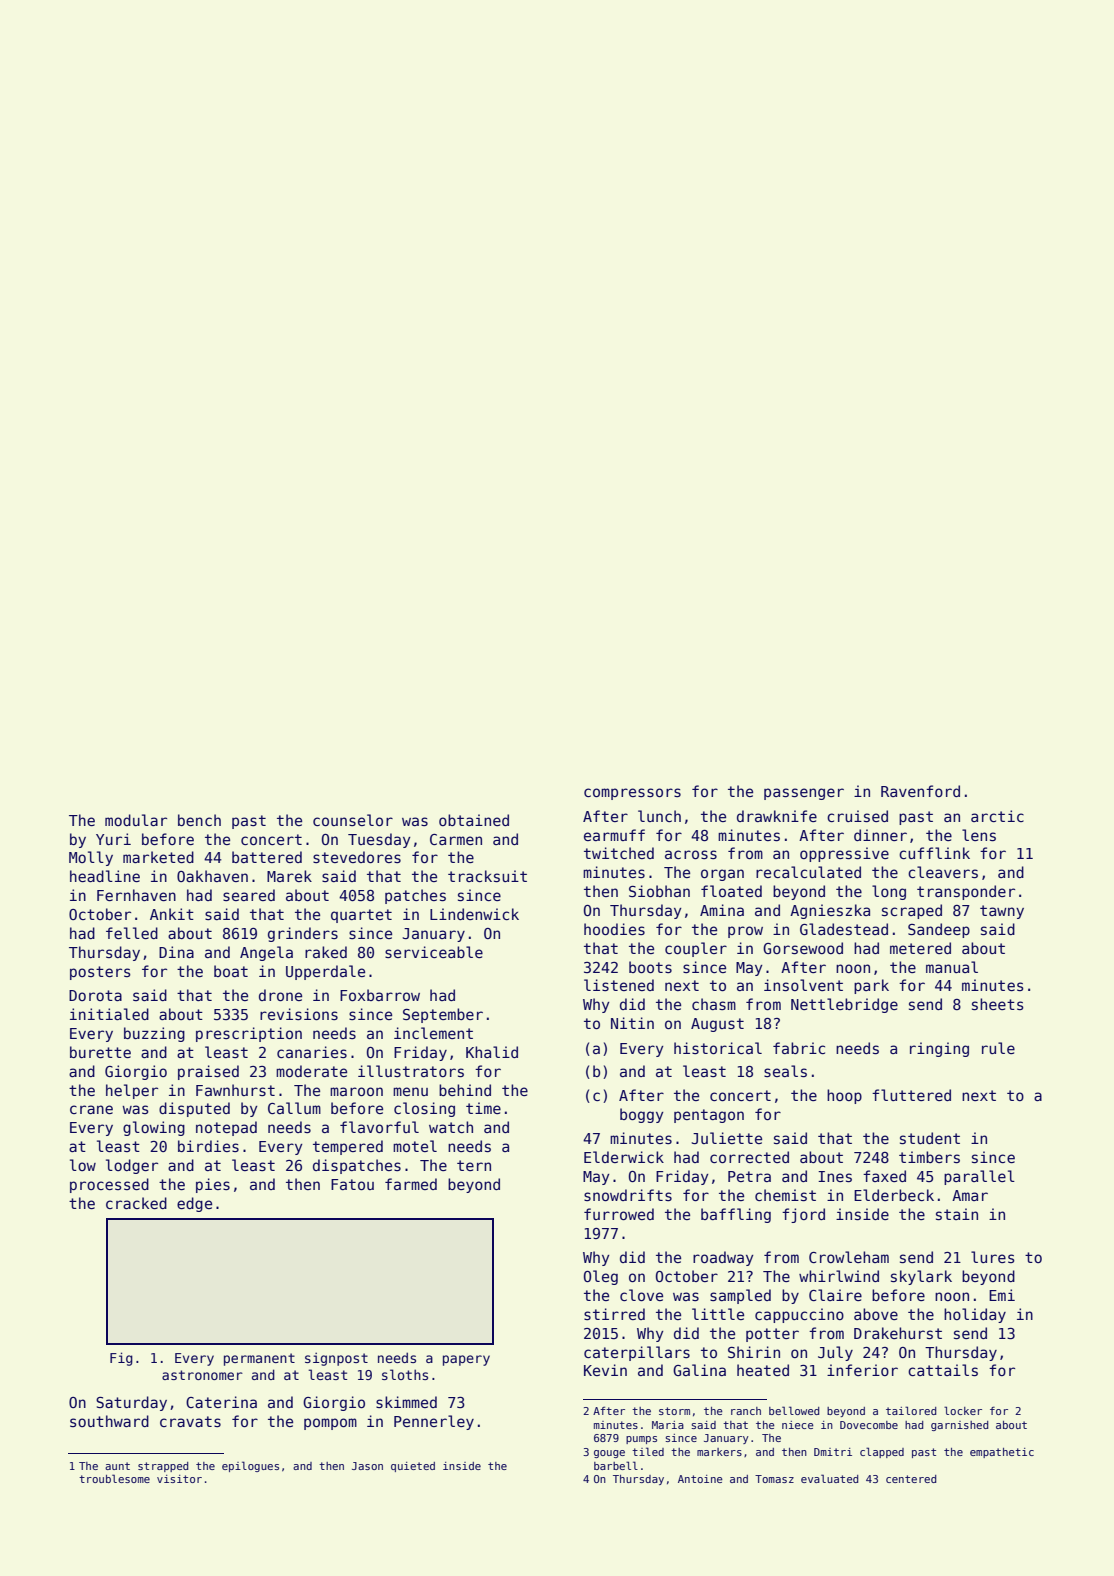 The width and height of the screenshot is (1114, 1576). What do you see at coordinates (136, 820) in the screenshot?
I see `modular` at bounding box center [136, 820].
